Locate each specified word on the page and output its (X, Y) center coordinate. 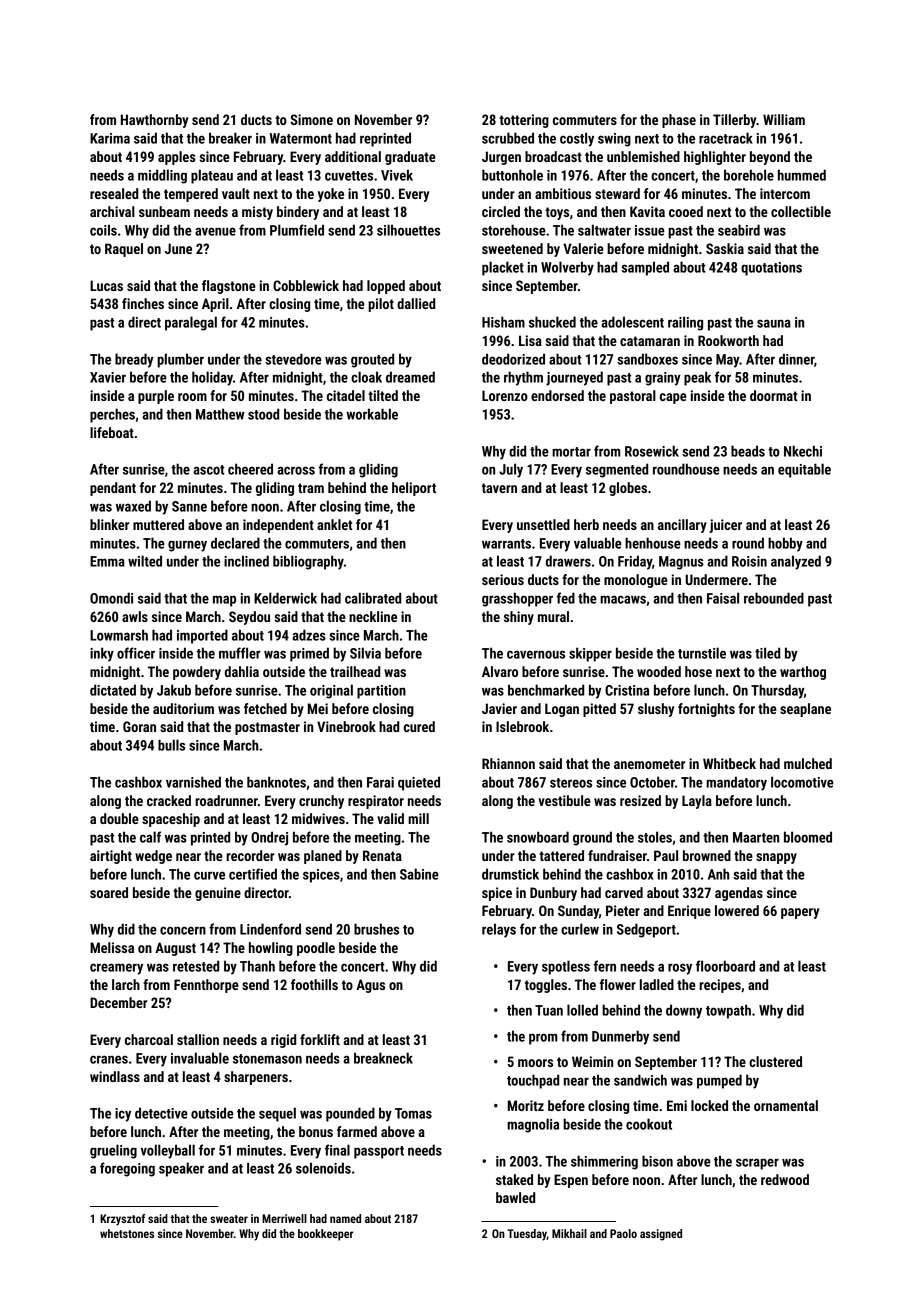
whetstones (127, 1233)
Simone (311, 119)
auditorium (183, 708)
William (784, 119)
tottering (524, 121)
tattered (561, 855)
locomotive (802, 782)
